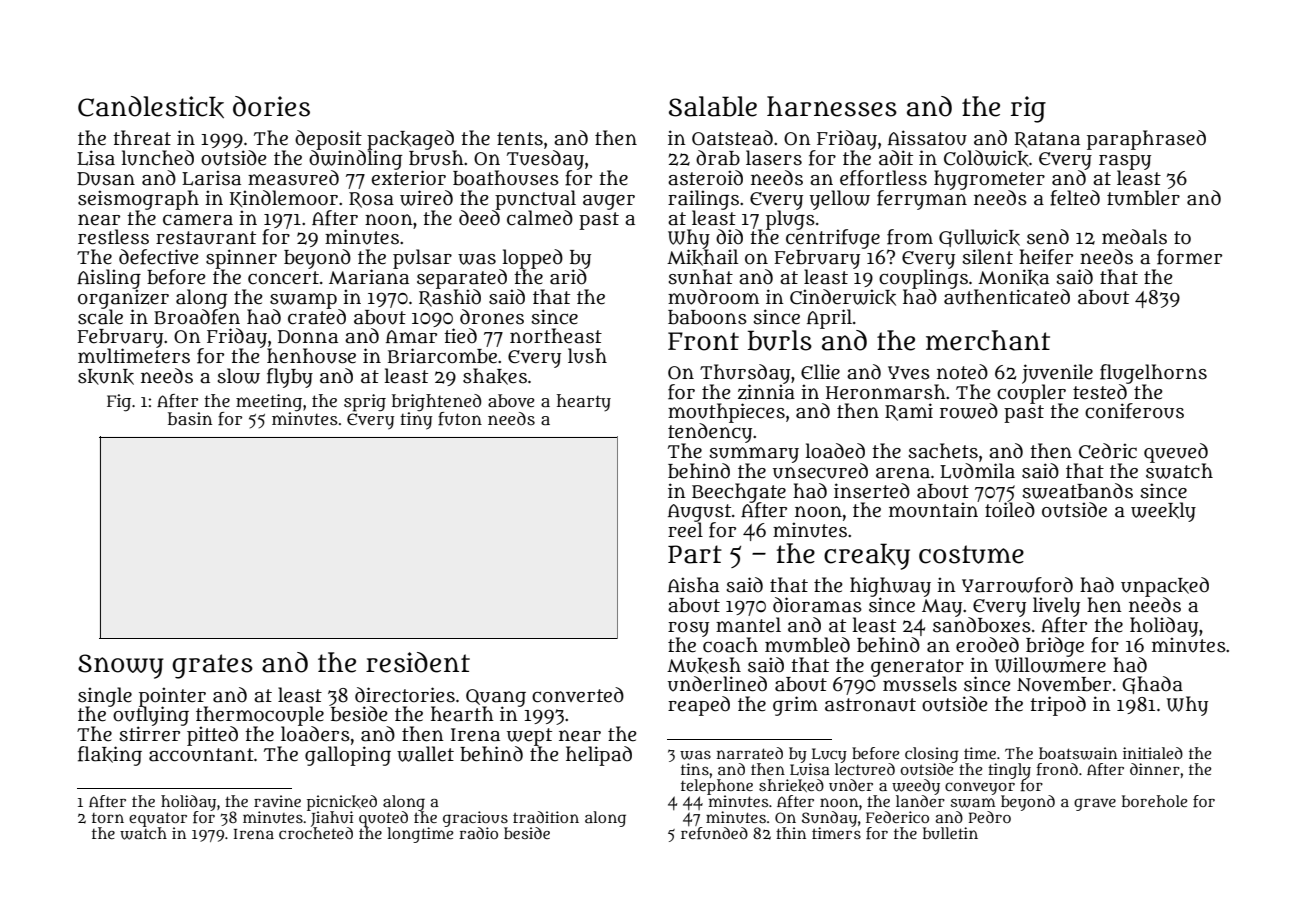 This screenshot has height=924, width=1308. I want to click on centrifuge, so click(833, 239).
